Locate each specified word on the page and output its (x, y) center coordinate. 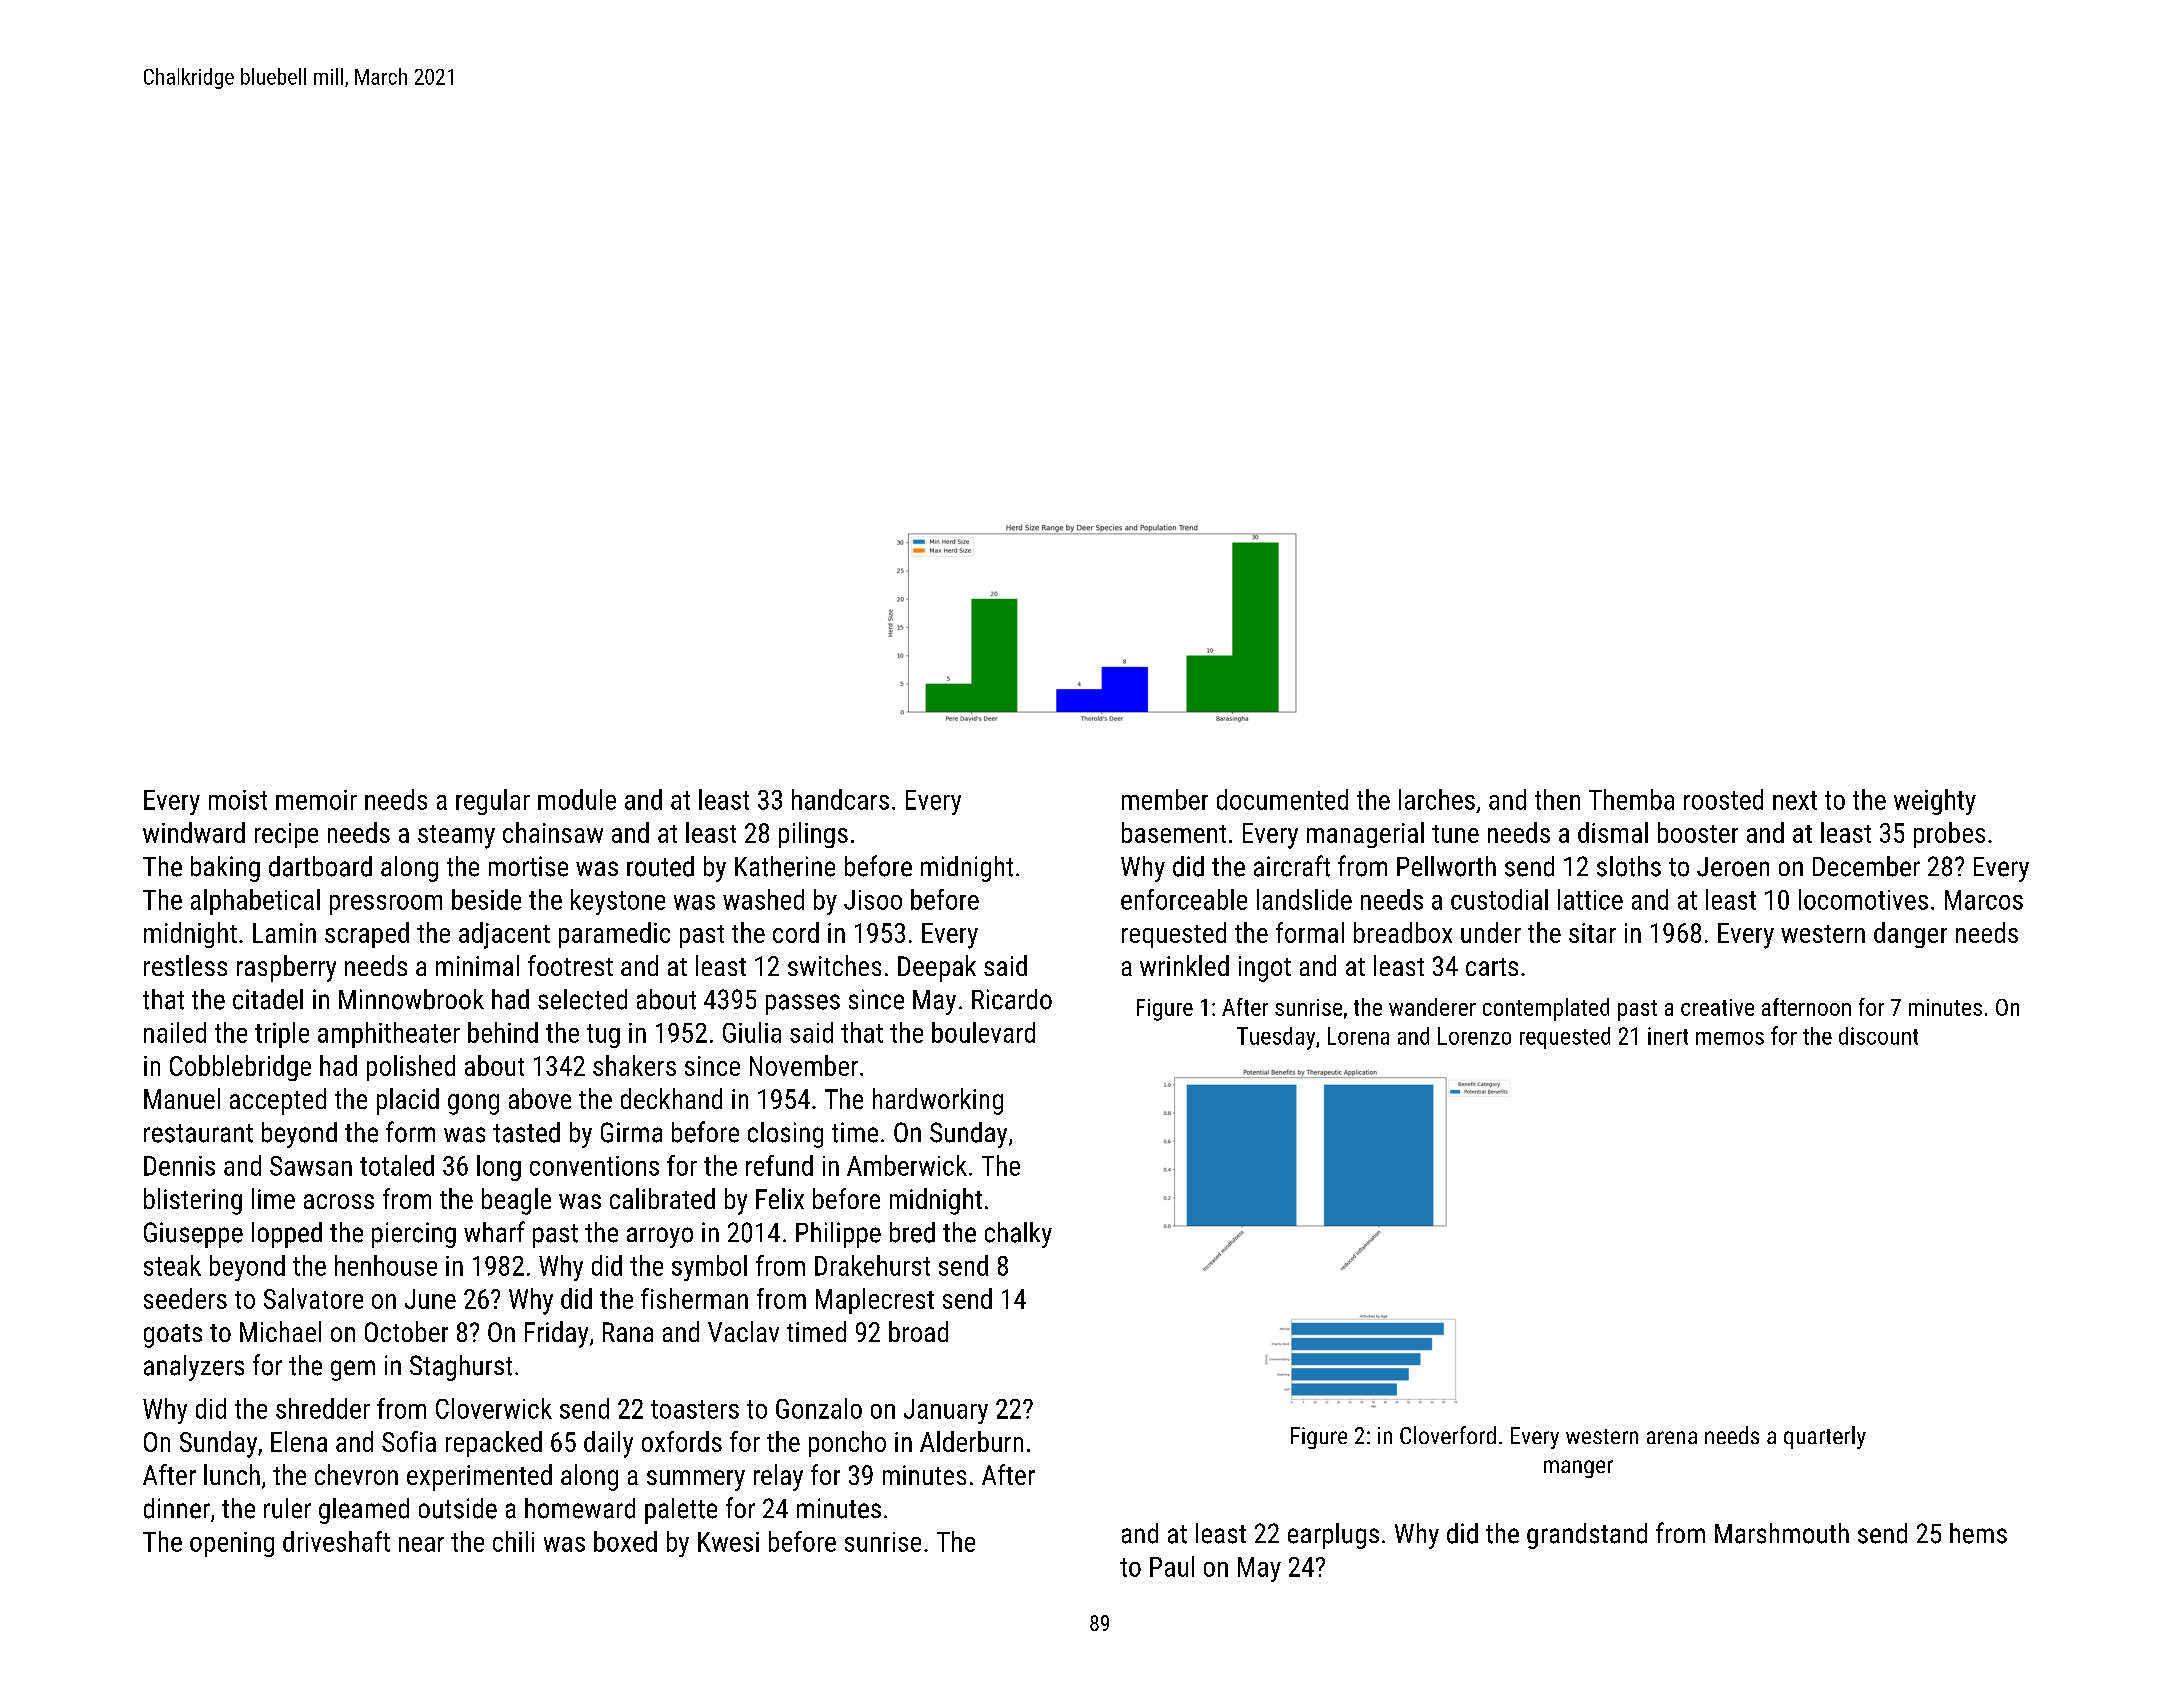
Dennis (179, 1166)
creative (1717, 1007)
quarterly (1825, 1437)
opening (232, 1544)
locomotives (1863, 899)
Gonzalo (819, 1408)
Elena (299, 1441)
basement (1174, 832)
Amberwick (907, 1165)
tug (603, 1036)
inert (1668, 1036)
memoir (316, 800)
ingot (1265, 969)
